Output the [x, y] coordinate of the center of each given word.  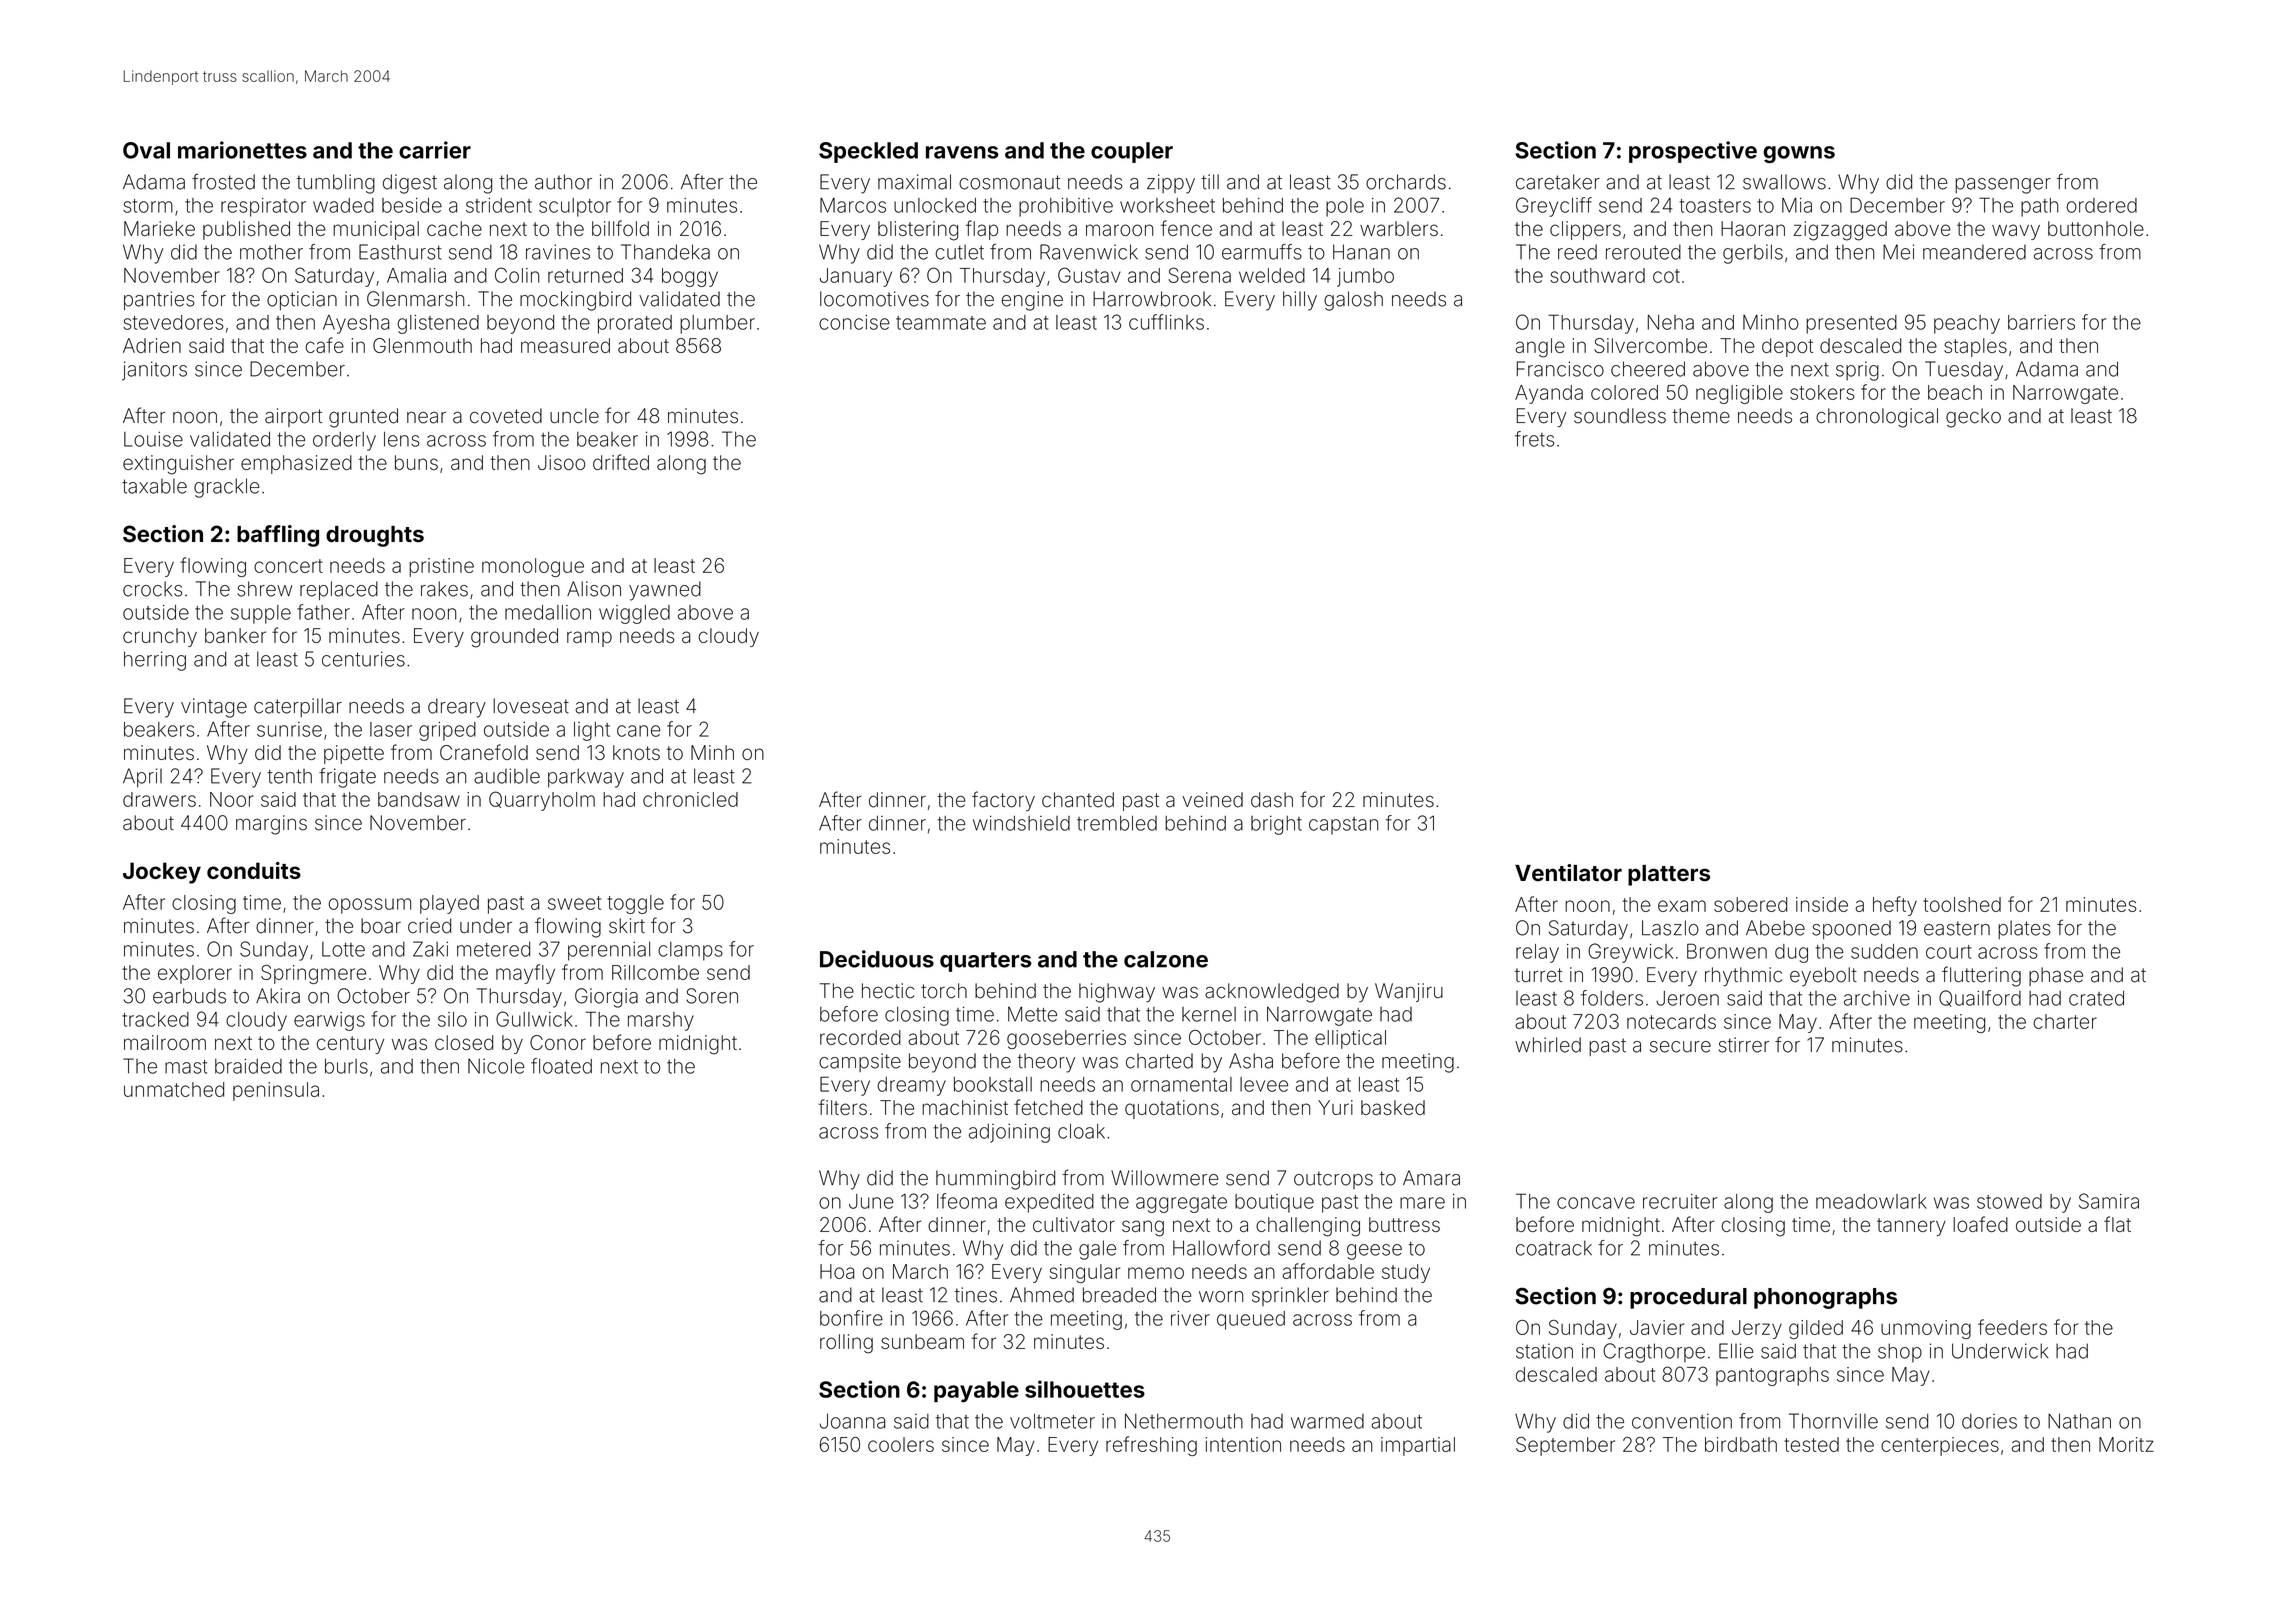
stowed [2009, 1201]
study [1406, 1273]
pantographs [1772, 1376]
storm [148, 206]
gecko [1973, 418]
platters [1669, 875]
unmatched [174, 1089]
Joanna [853, 1421]
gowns [1799, 154]
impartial [1418, 1446]
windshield [1021, 823]
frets [1534, 439]
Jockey [162, 873]
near [426, 418]
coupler [1132, 152]
